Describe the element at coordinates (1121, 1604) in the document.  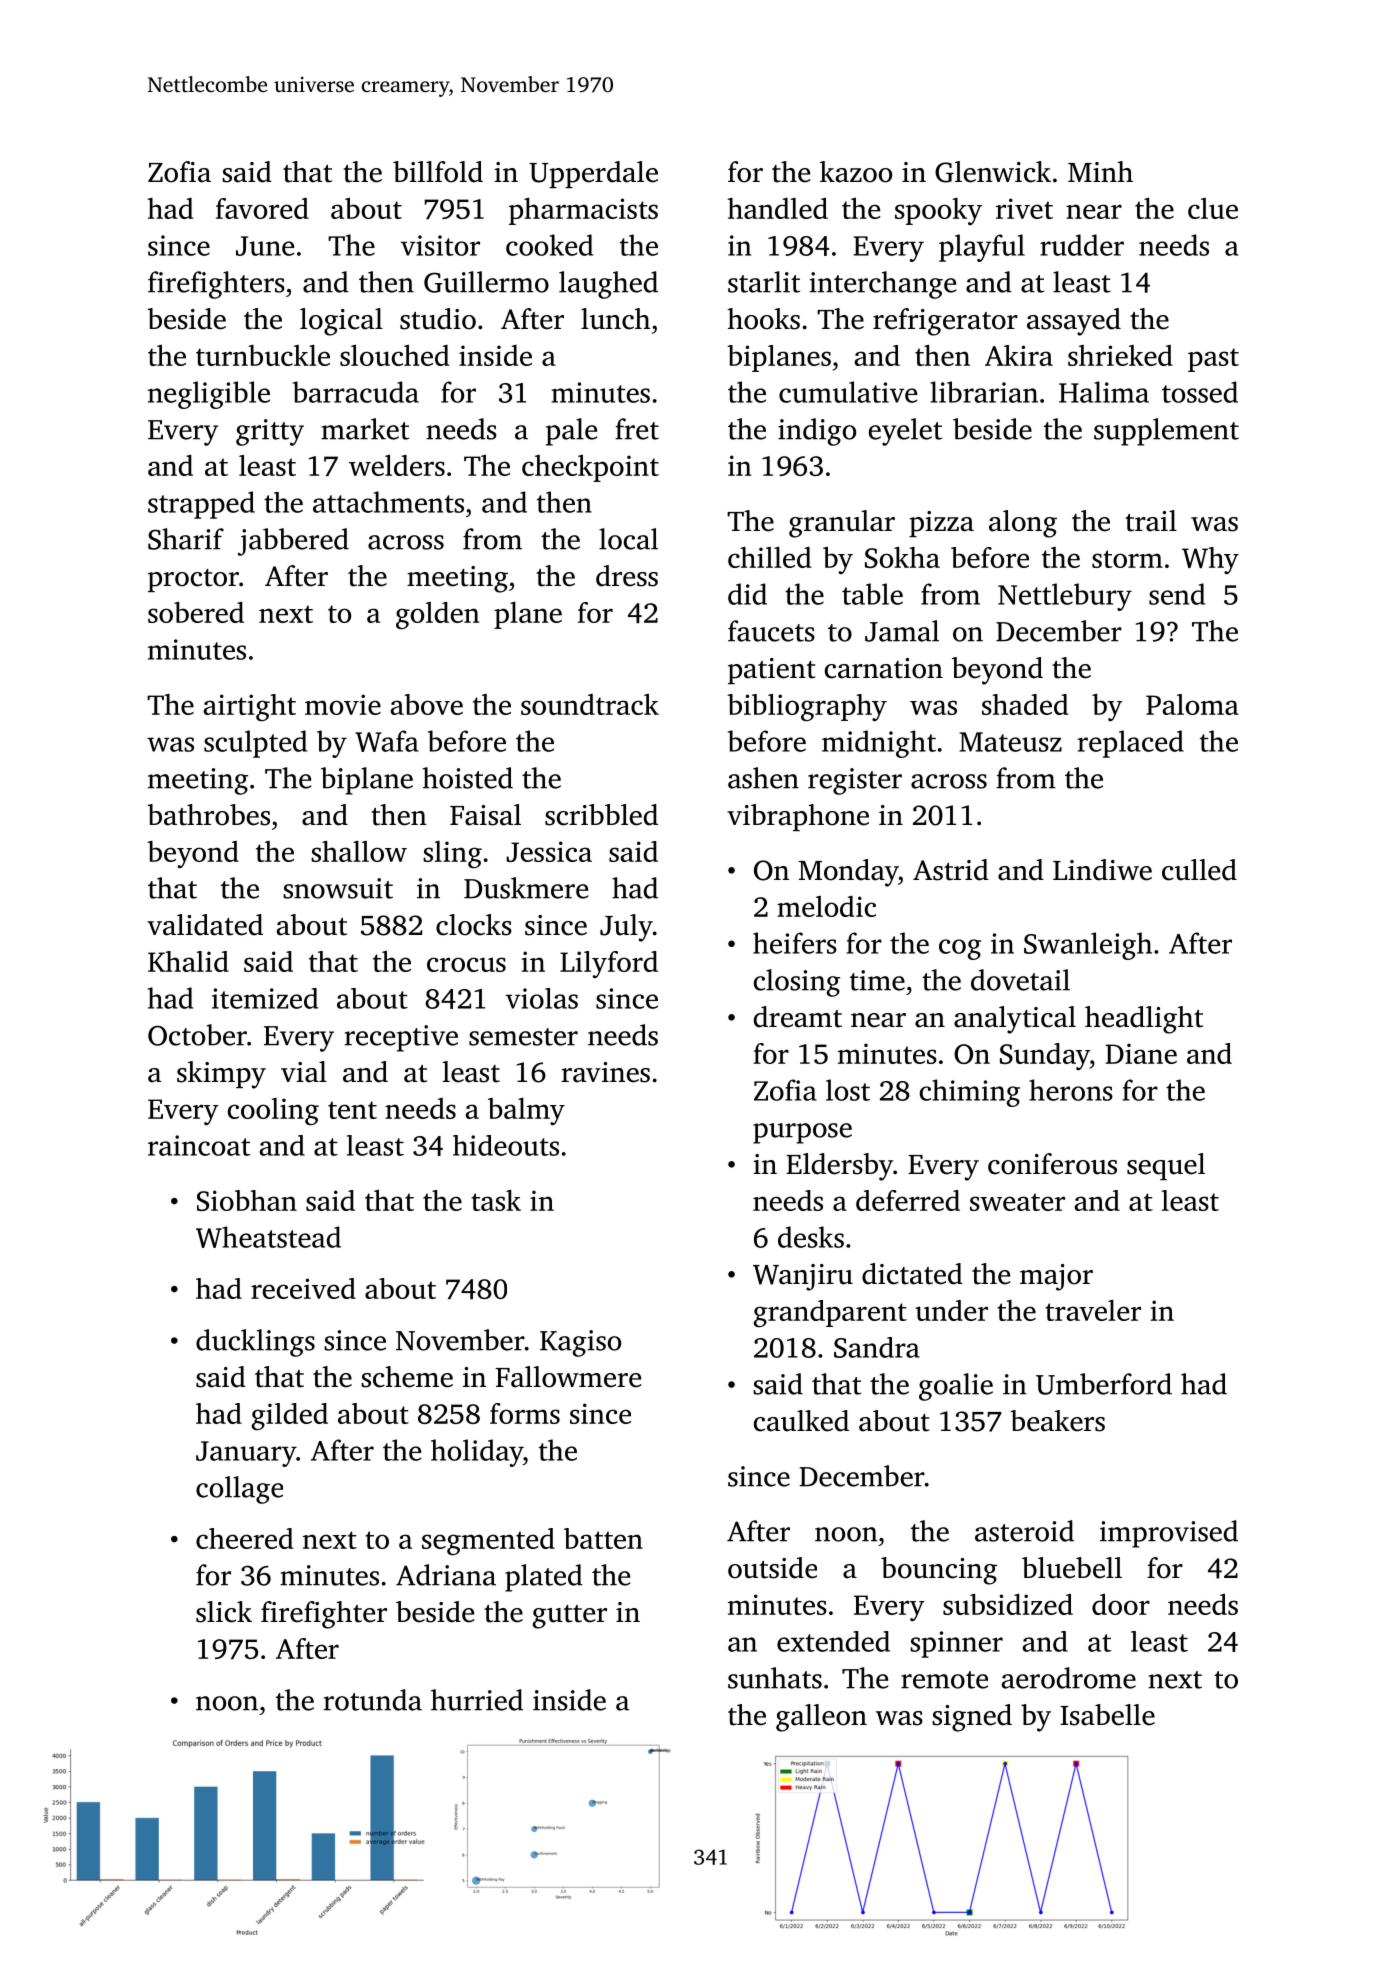
I see `door` at that location.
